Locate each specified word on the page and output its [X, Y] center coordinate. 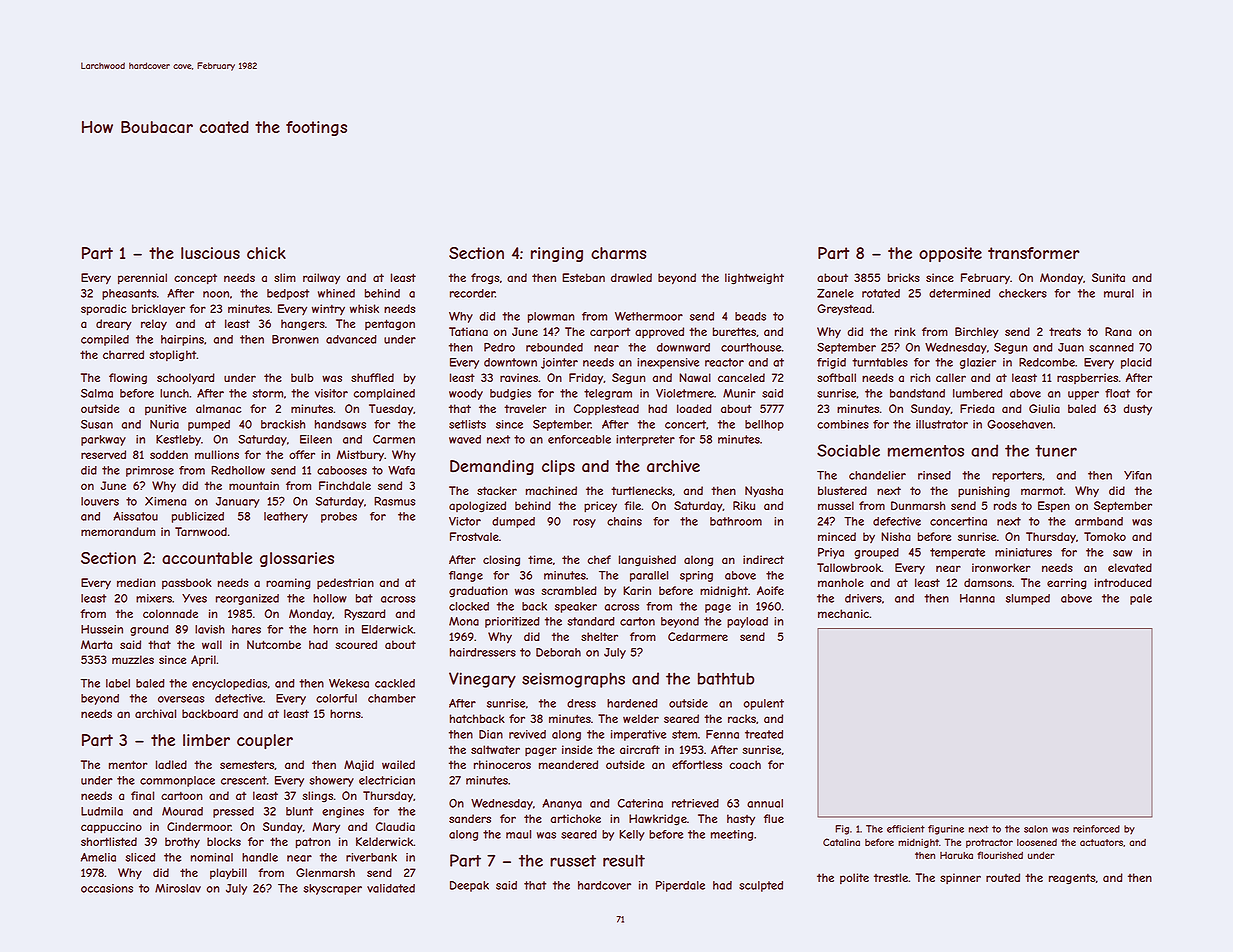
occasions [107, 888]
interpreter [645, 440]
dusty [1137, 409]
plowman [551, 317]
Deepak [469, 886]
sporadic [104, 310]
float [1117, 393]
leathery [286, 517]
